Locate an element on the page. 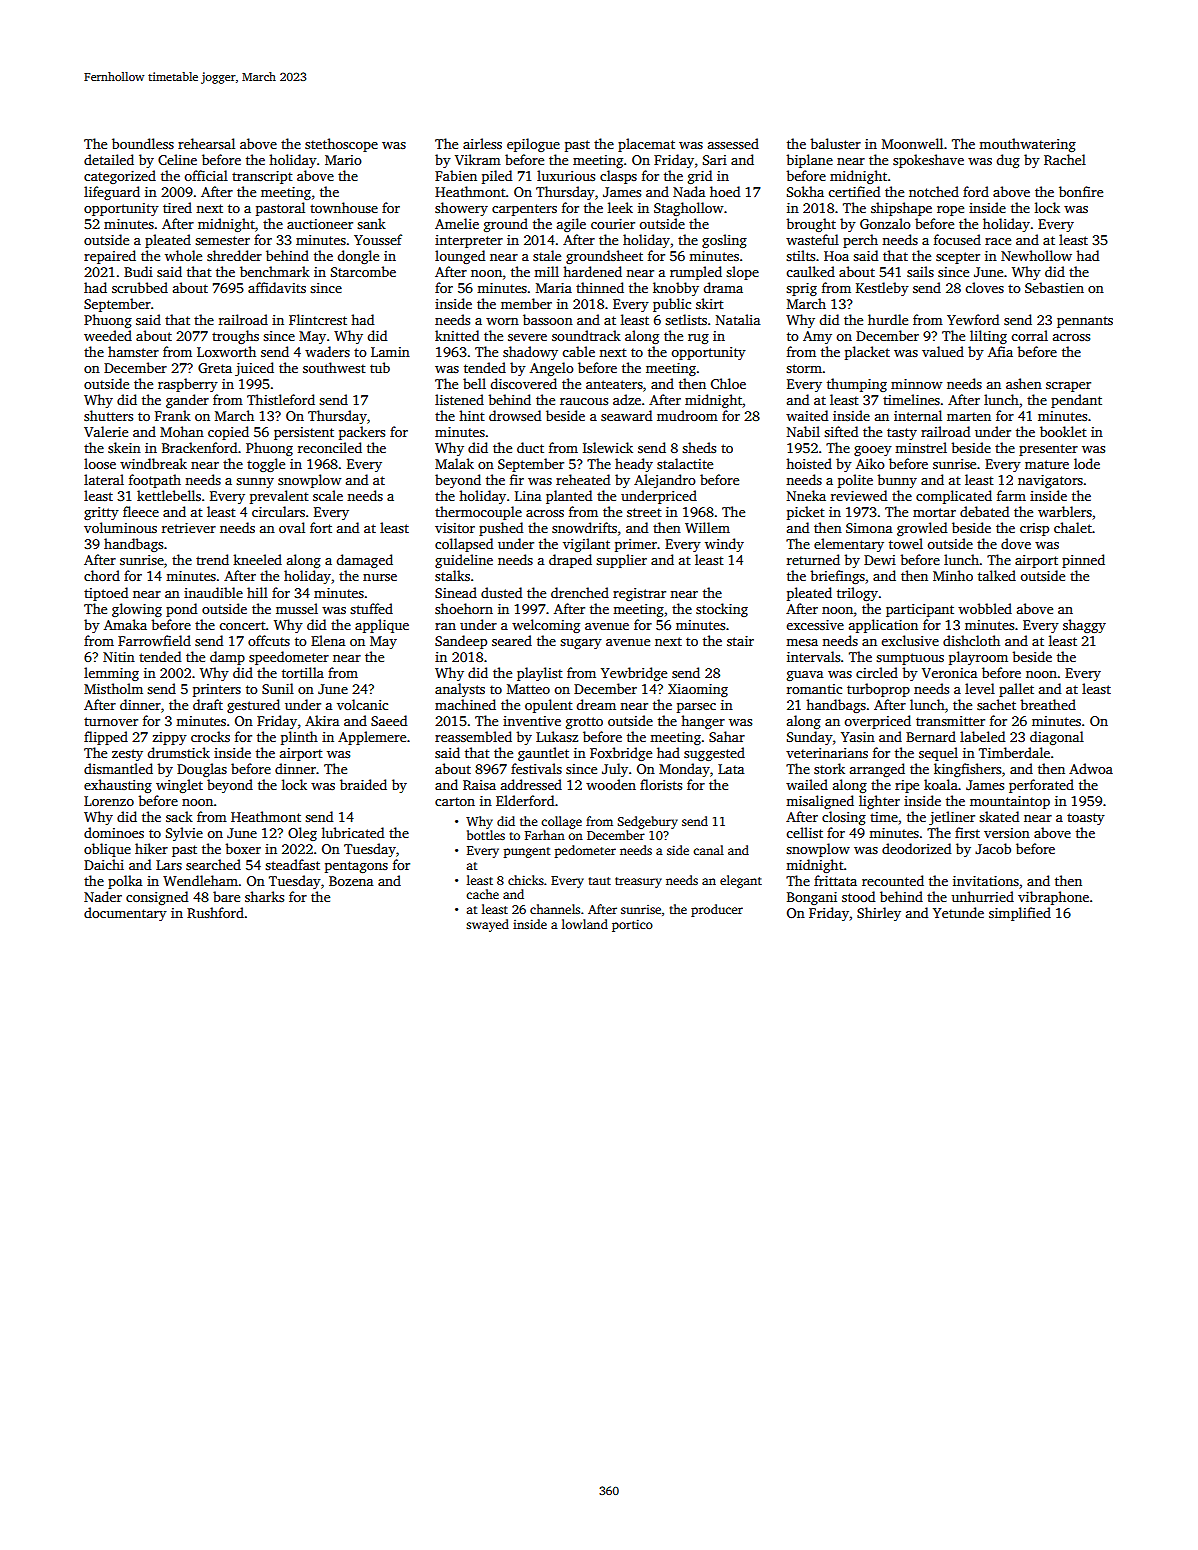 This image has width=1198, height=1550. Budi is located at coordinates (138, 271).
